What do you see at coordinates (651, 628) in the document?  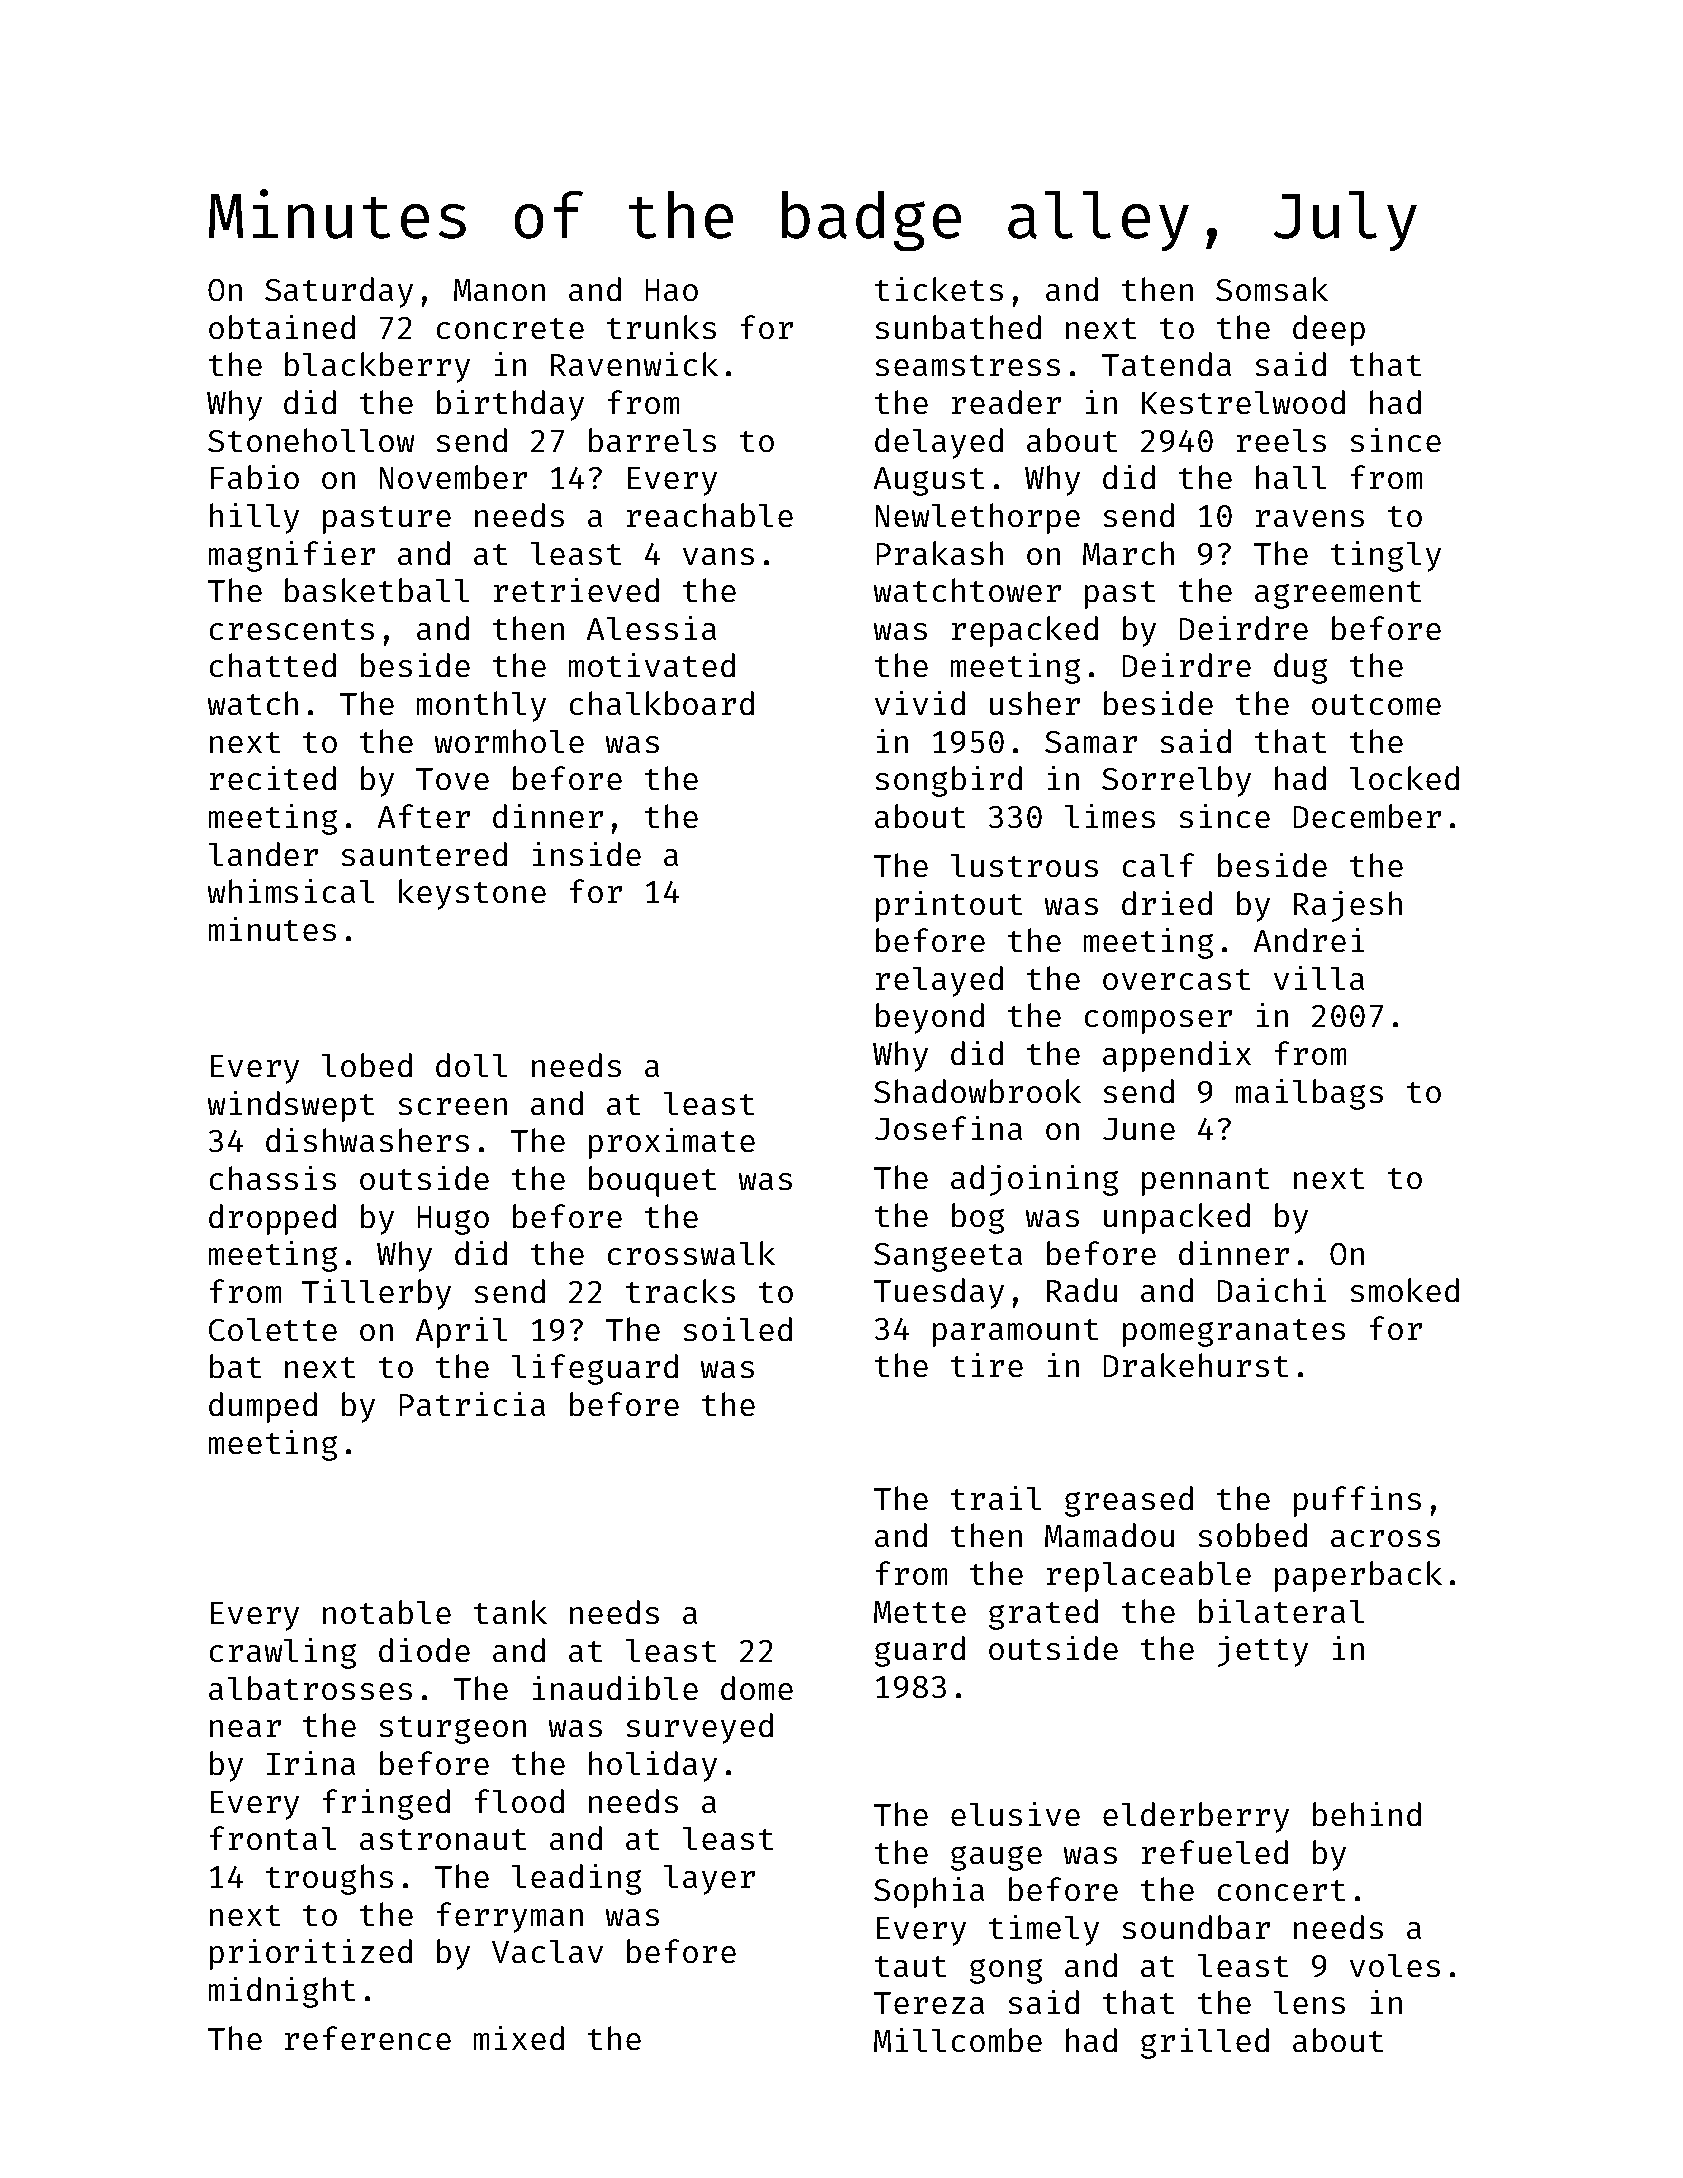 I see `Alessia` at bounding box center [651, 628].
